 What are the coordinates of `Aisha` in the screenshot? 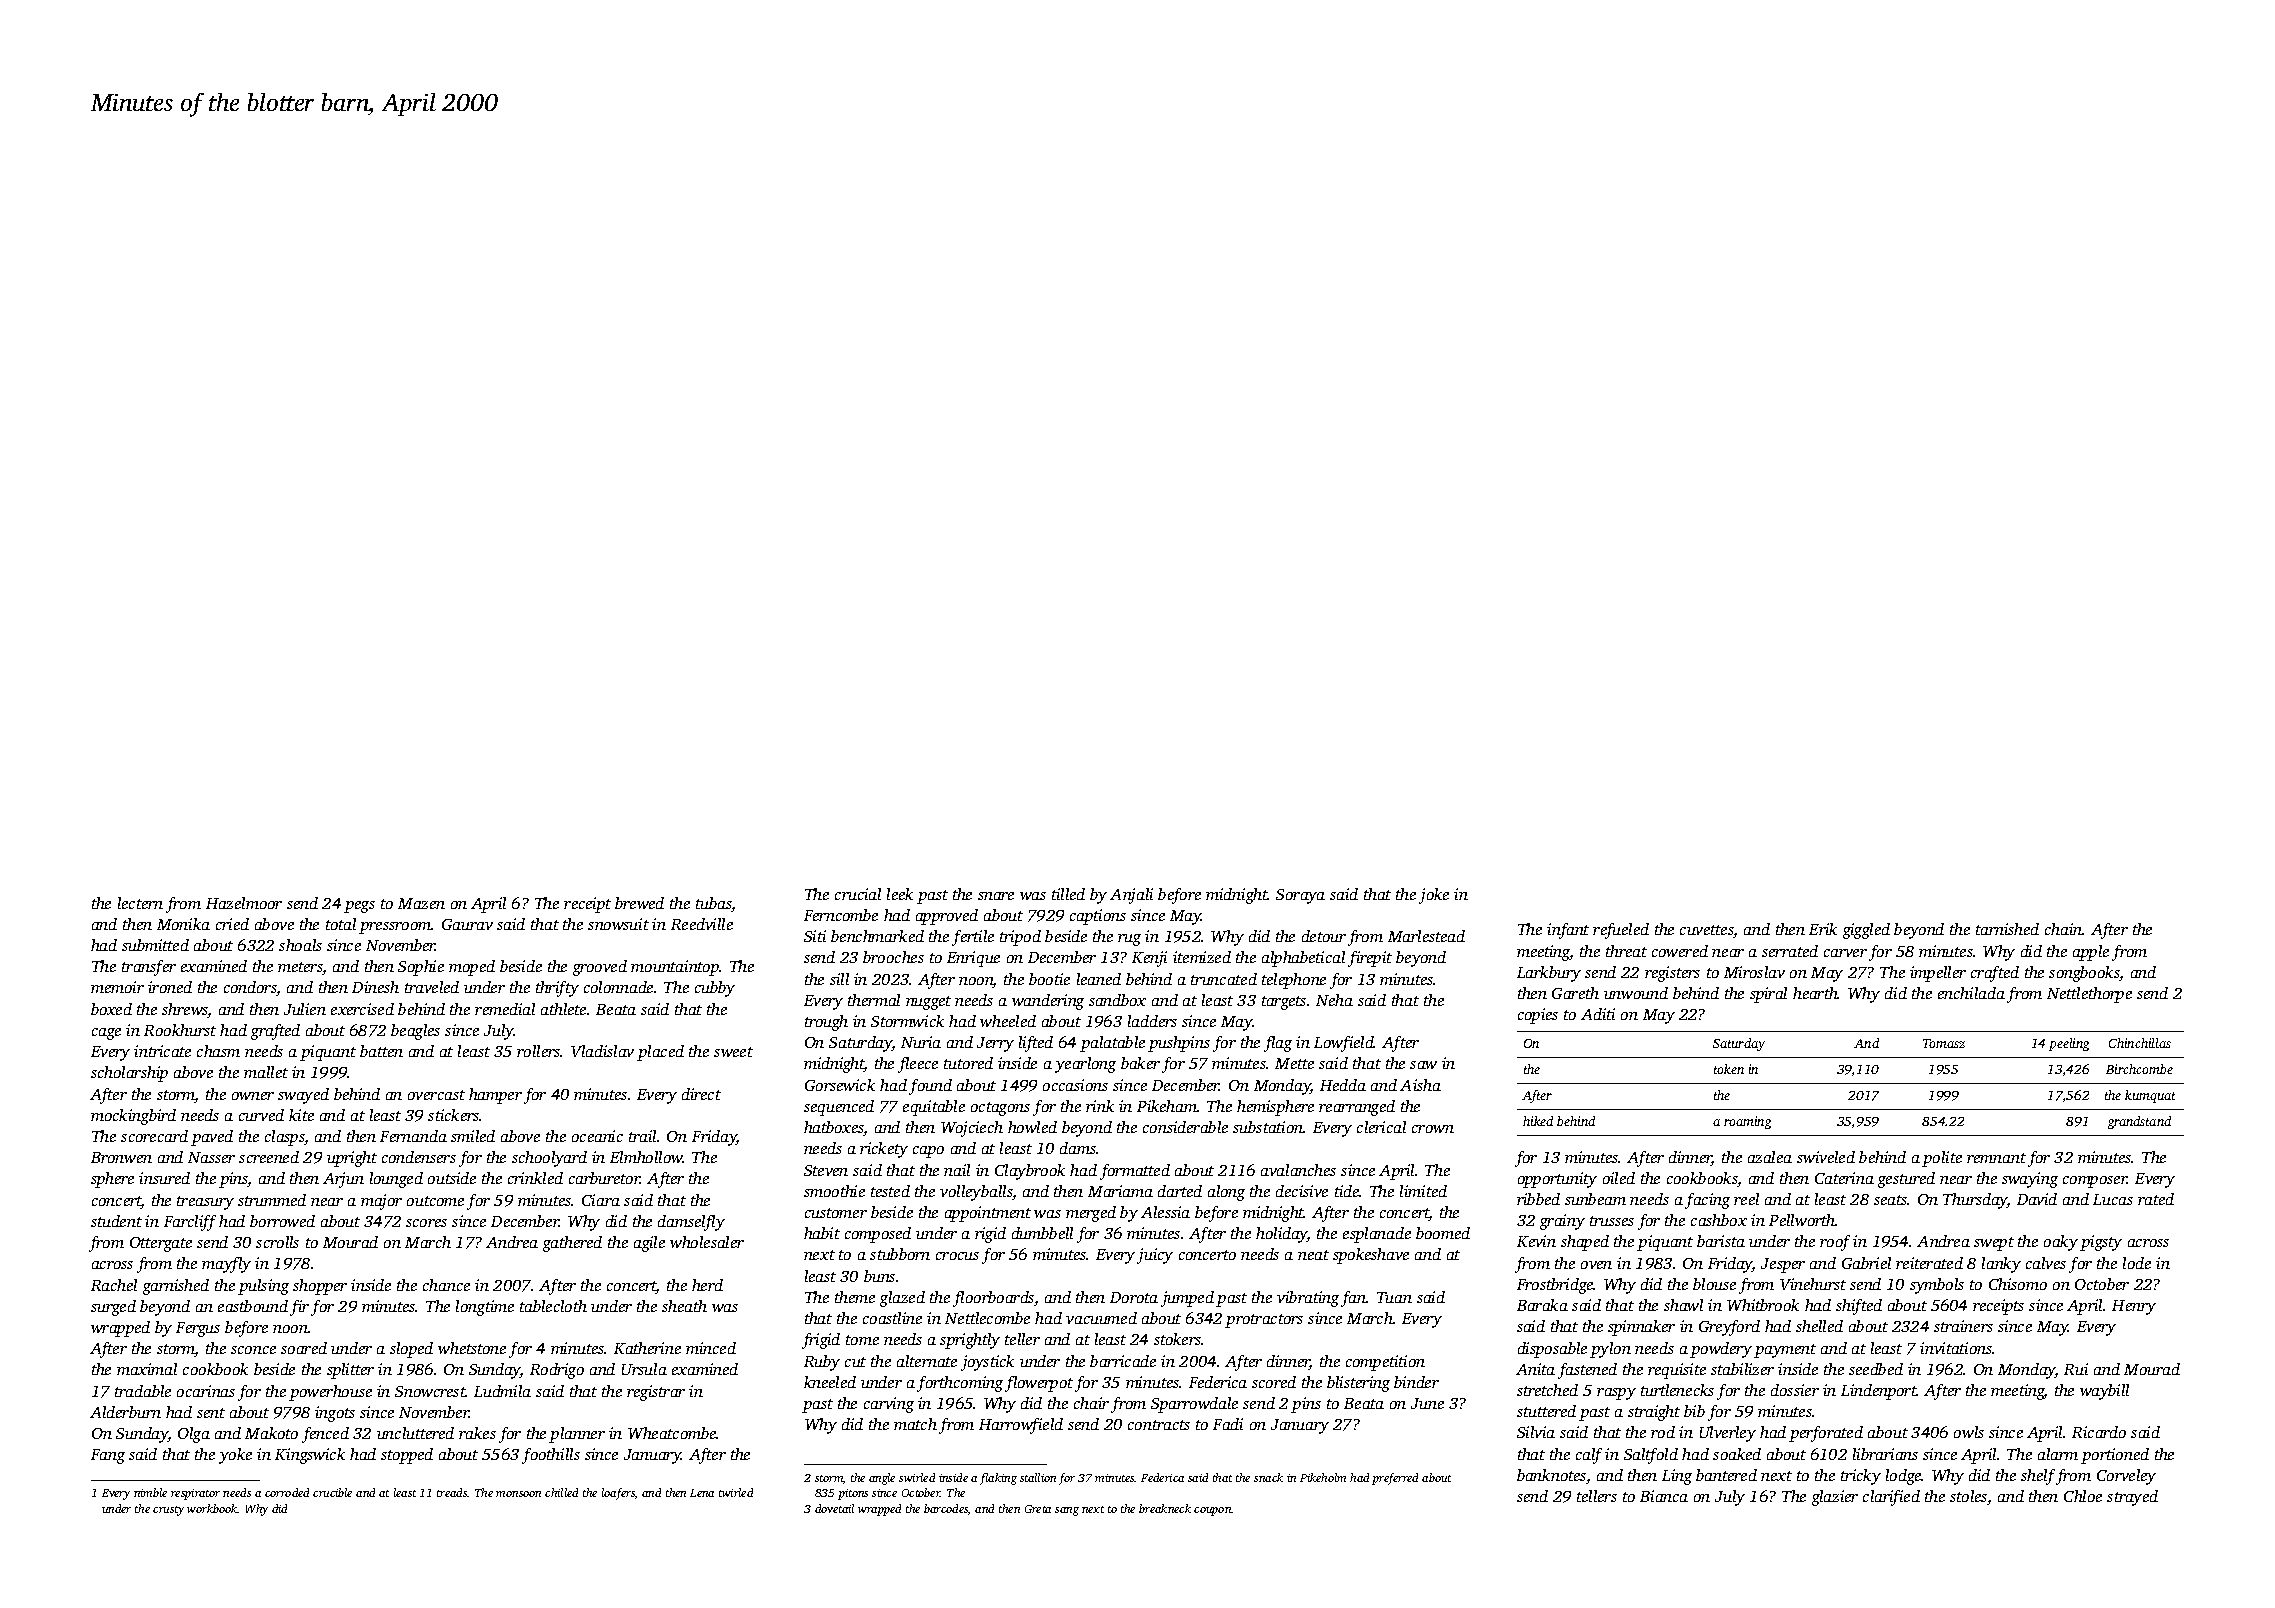 It's located at (1420, 1085).
